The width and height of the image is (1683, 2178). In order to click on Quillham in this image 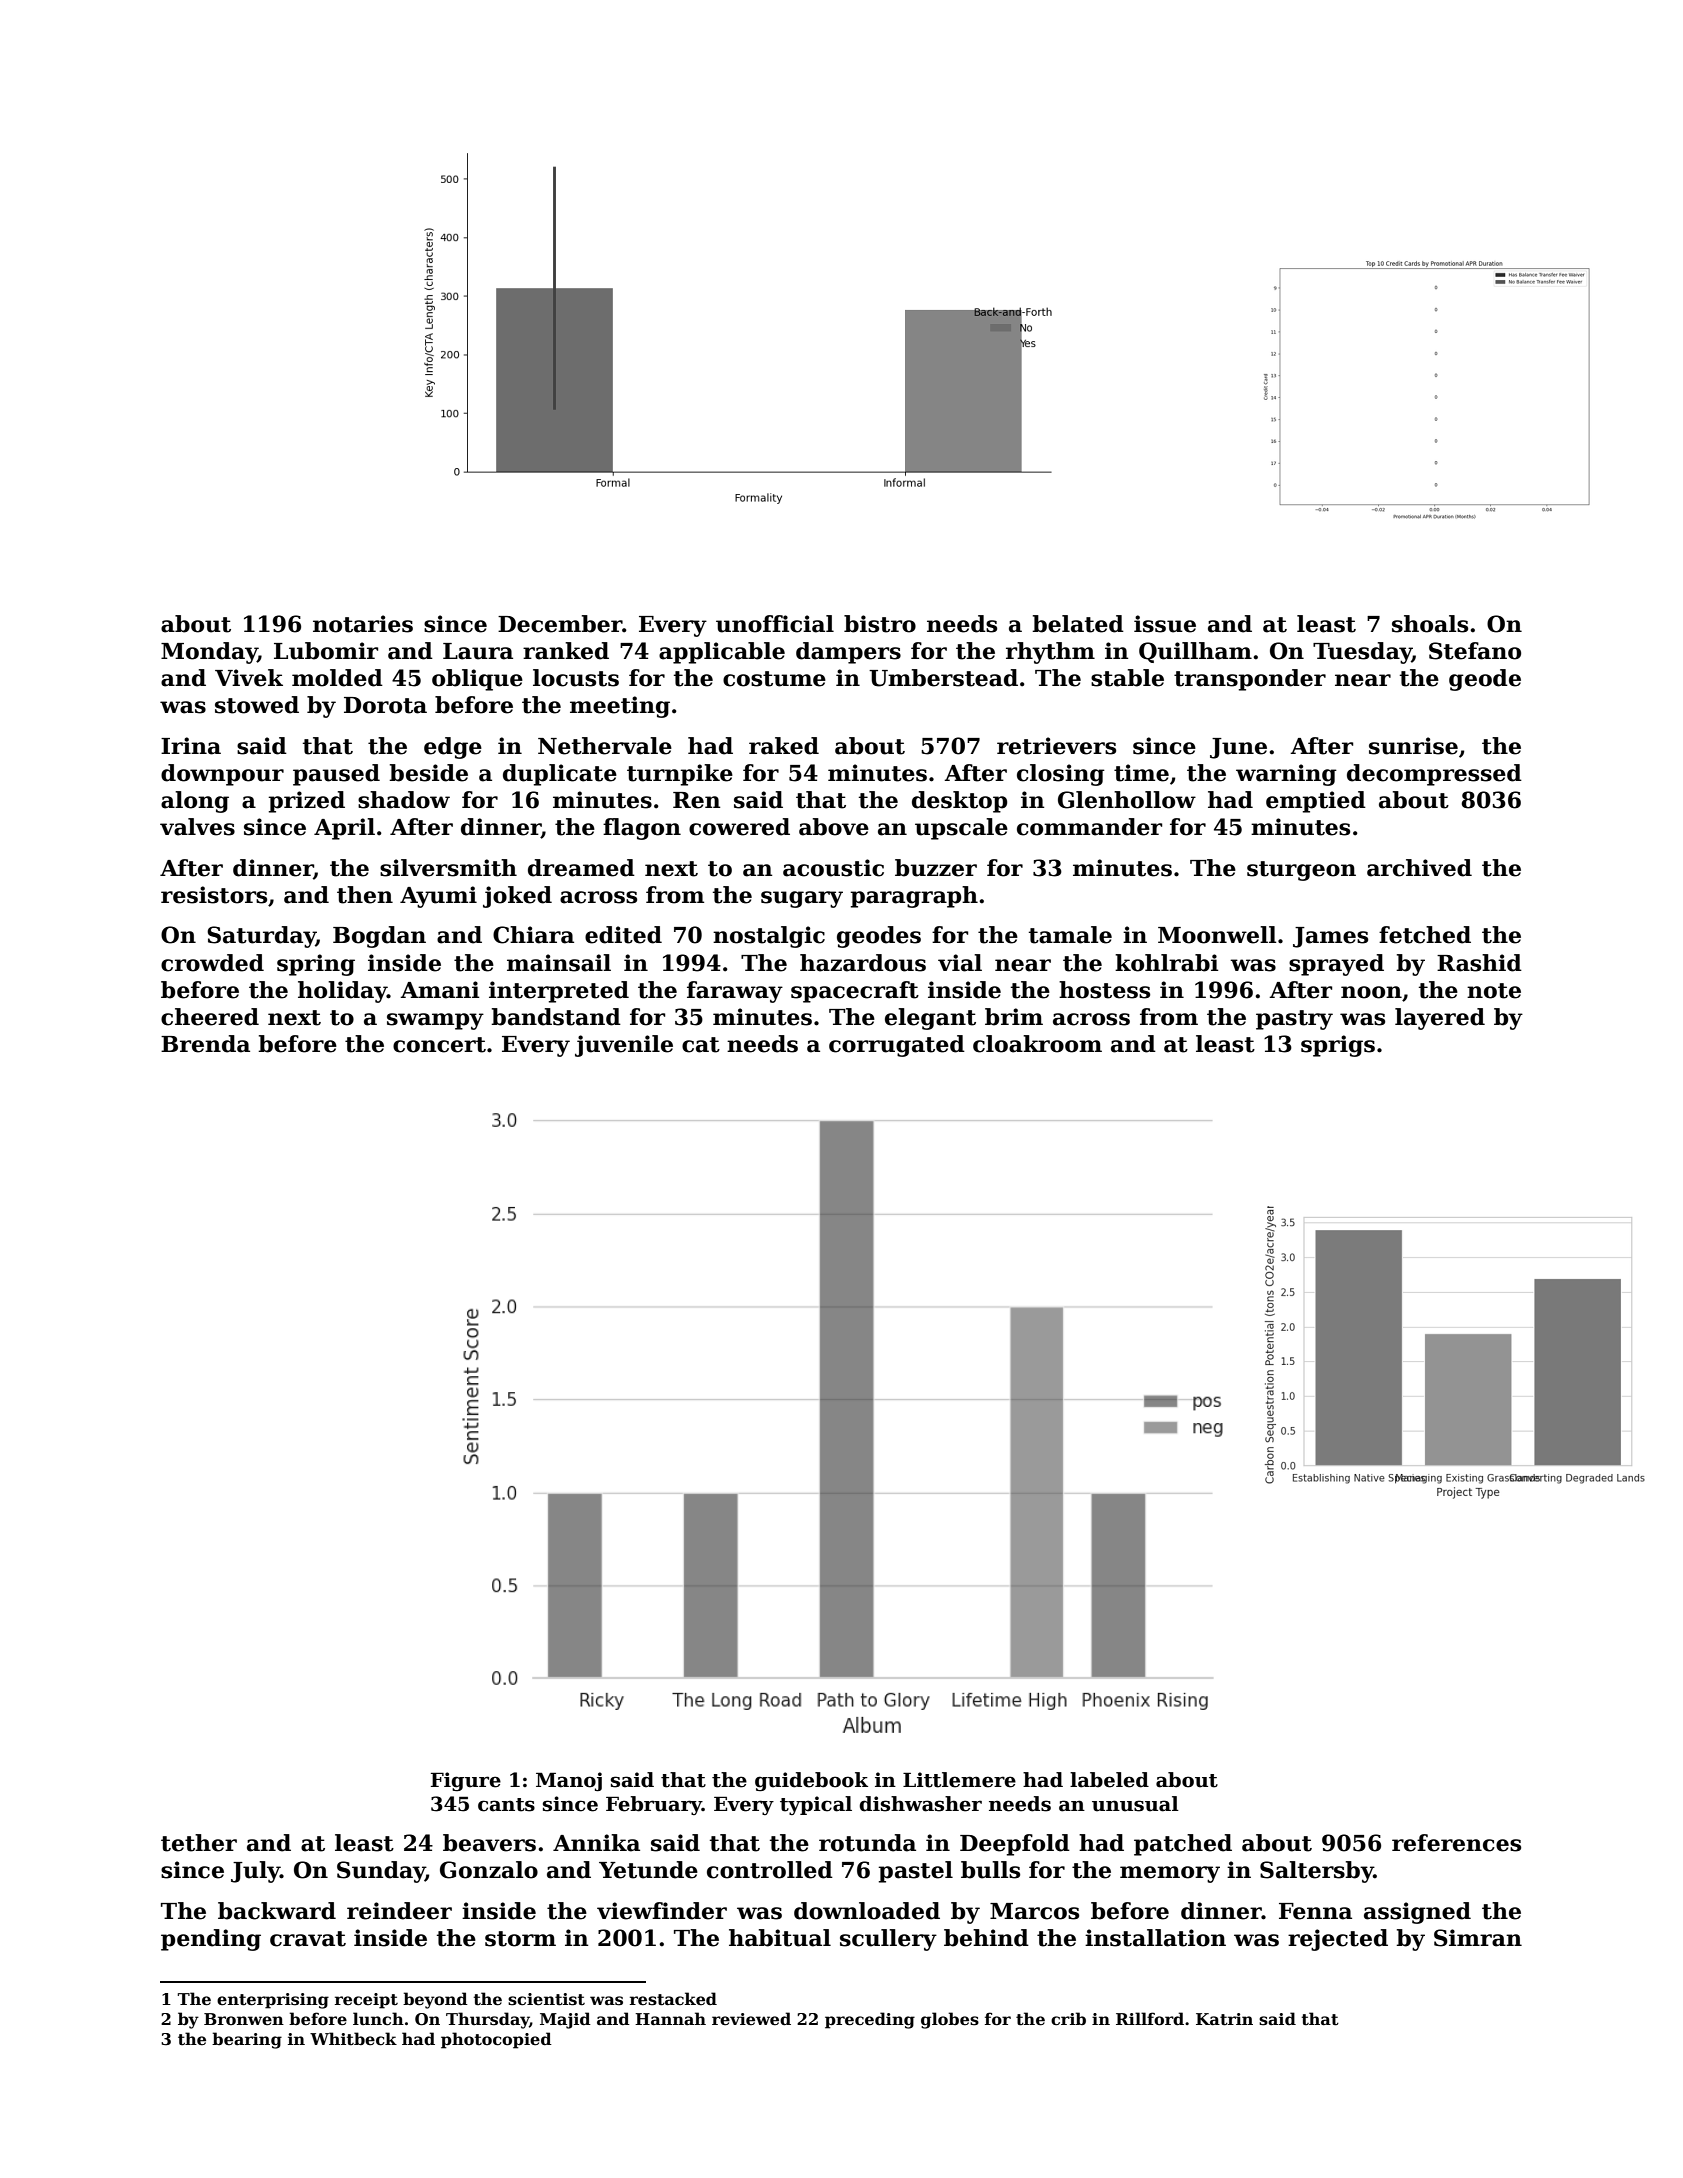, I will do `click(1195, 652)`.
